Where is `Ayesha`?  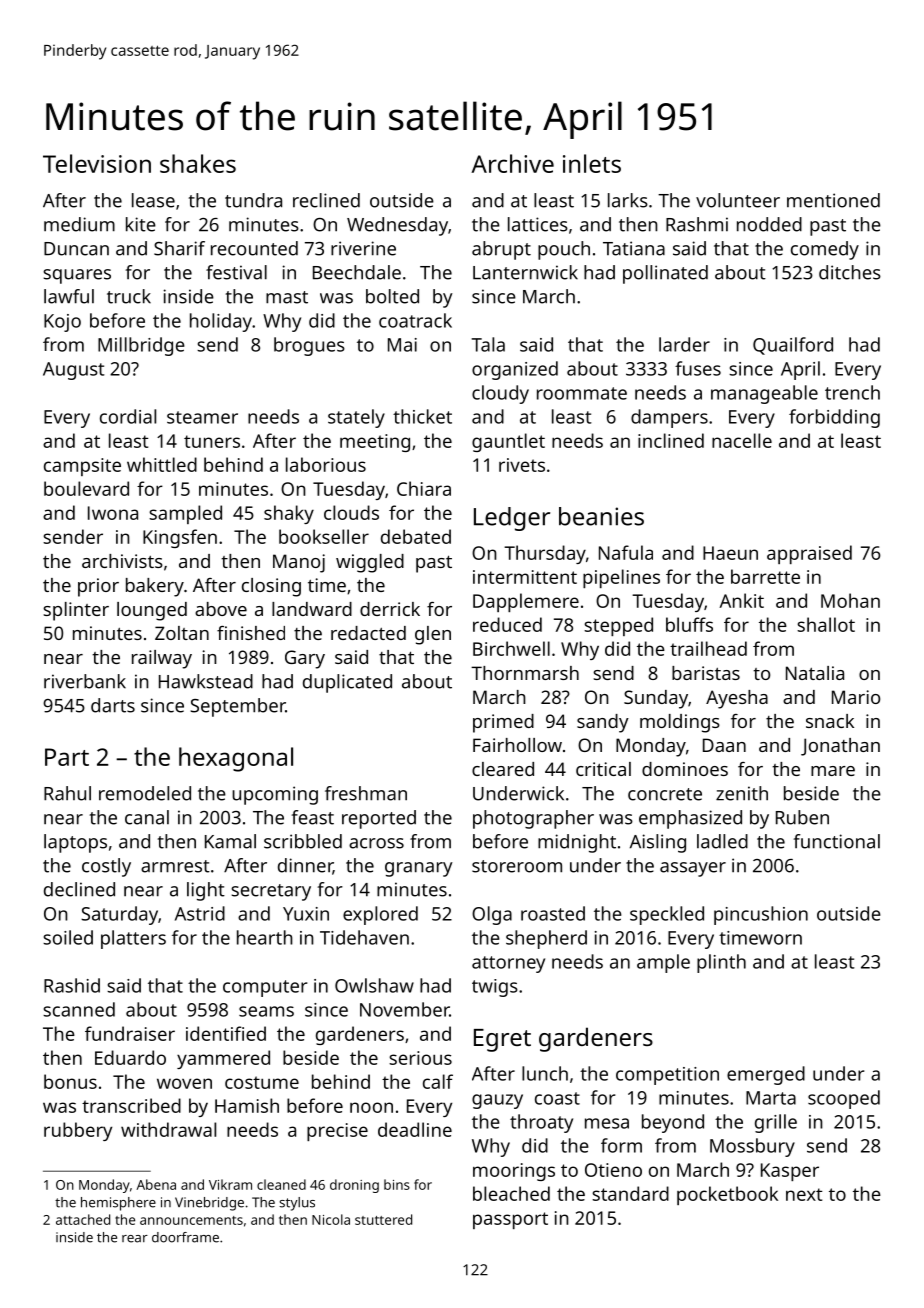 Ayesha is located at coordinates (737, 699).
